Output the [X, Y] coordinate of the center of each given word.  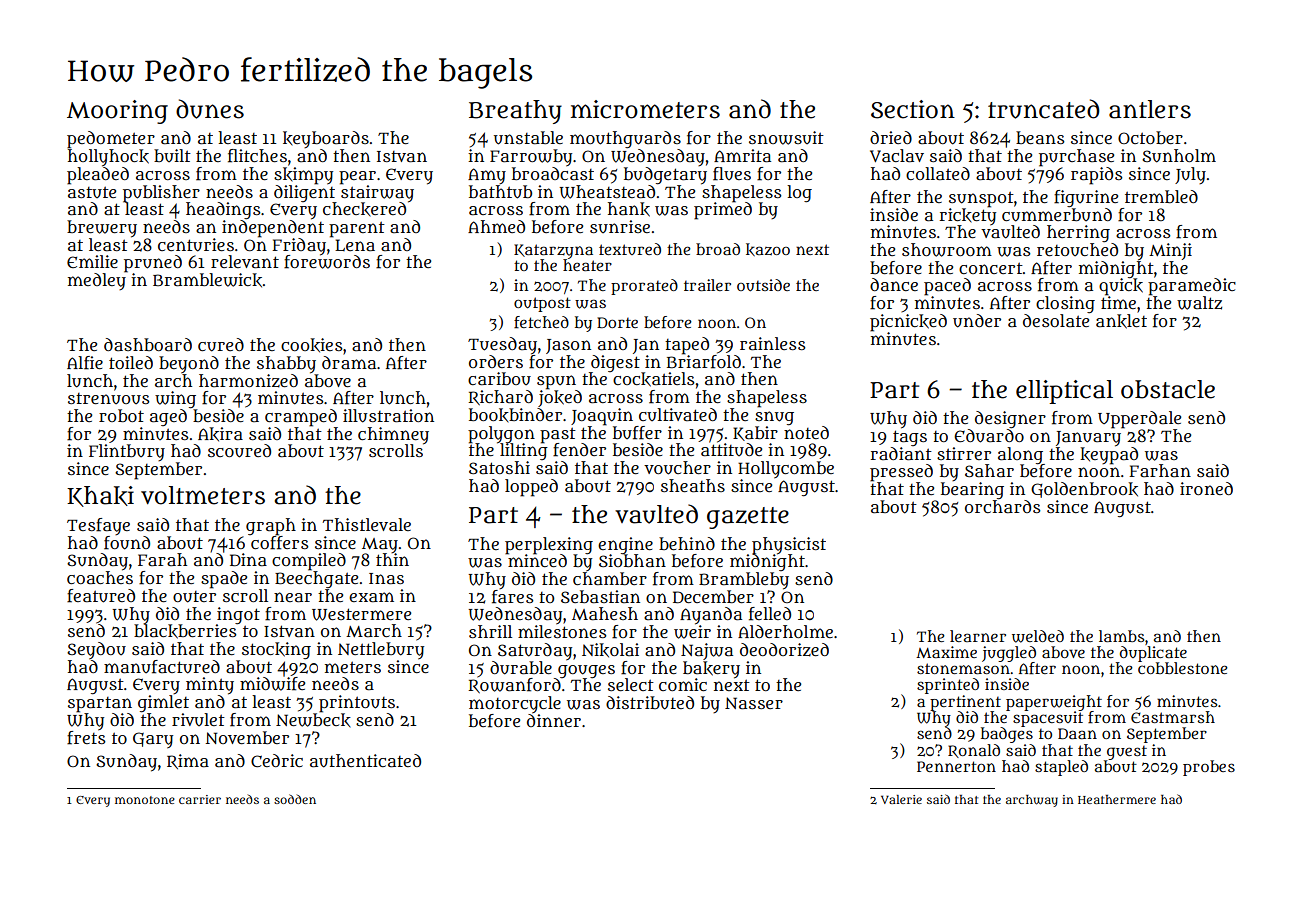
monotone [145, 800]
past [558, 435]
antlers [1150, 109]
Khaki [100, 496]
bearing [972, 490]
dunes [210, 109]
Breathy [515, 112]
